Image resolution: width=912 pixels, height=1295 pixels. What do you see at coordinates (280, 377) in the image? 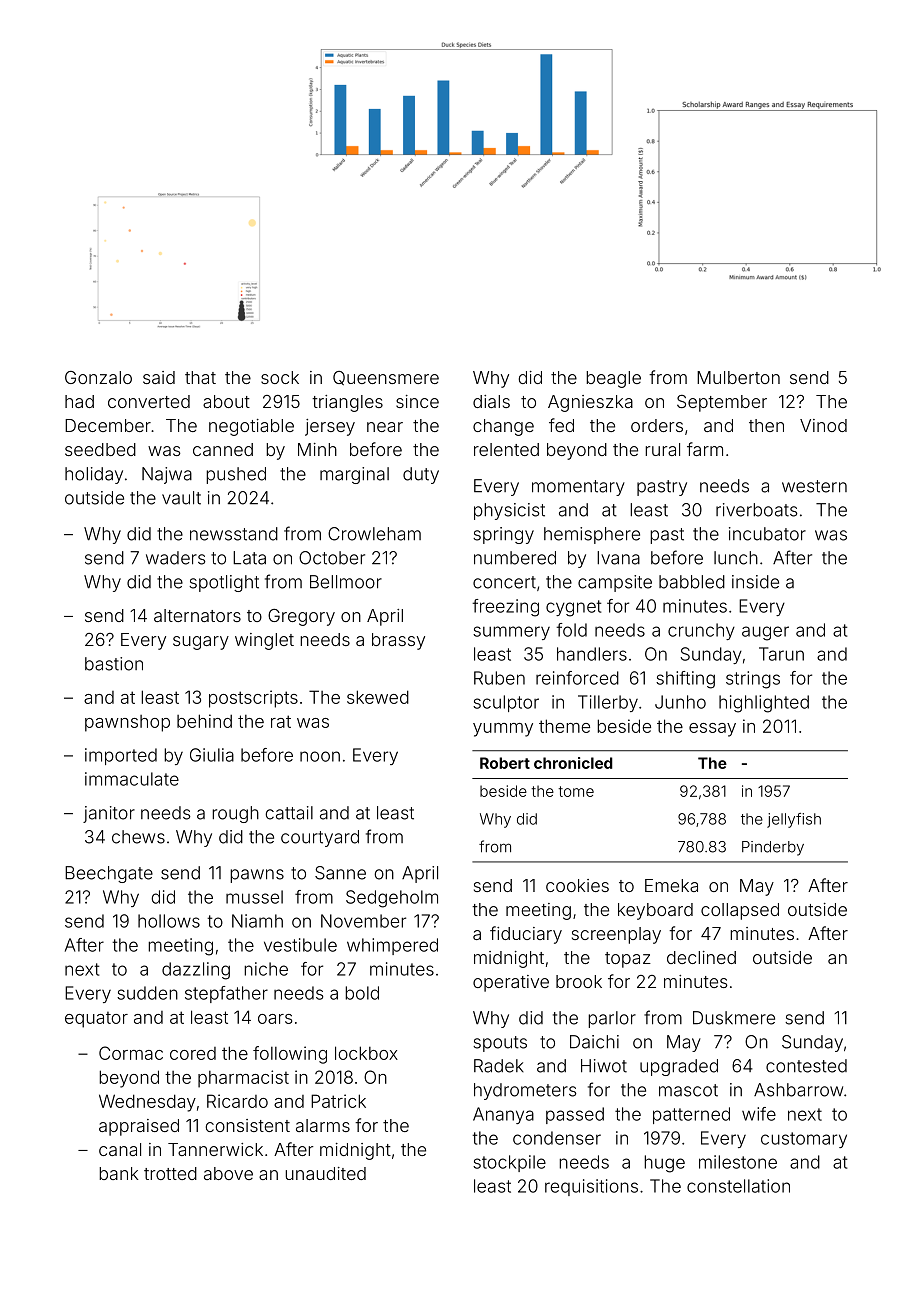
I see `sock` at bounding box center [280, 377].
